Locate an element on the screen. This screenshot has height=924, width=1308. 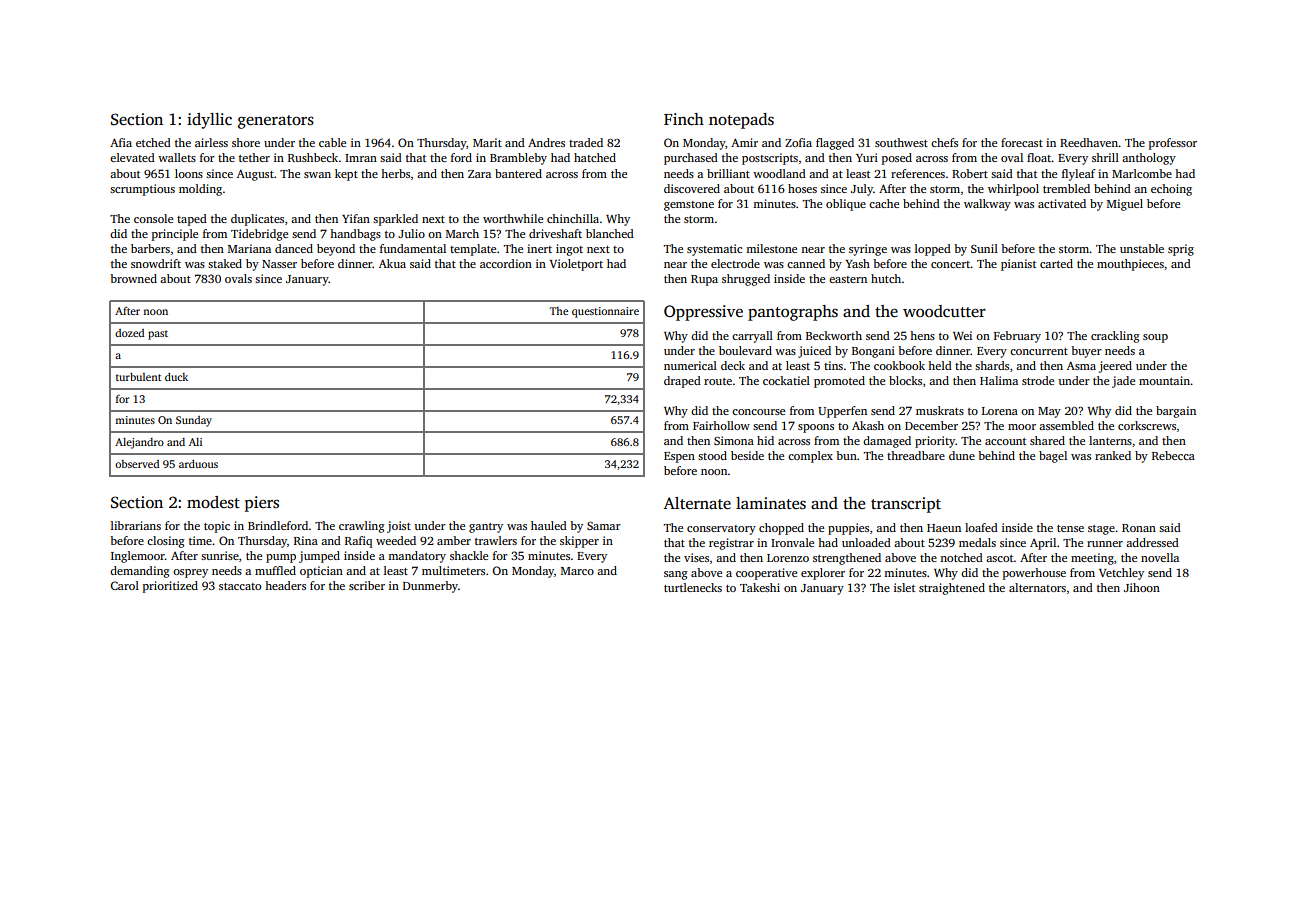
concourse is located at coordinates (758, 412).
